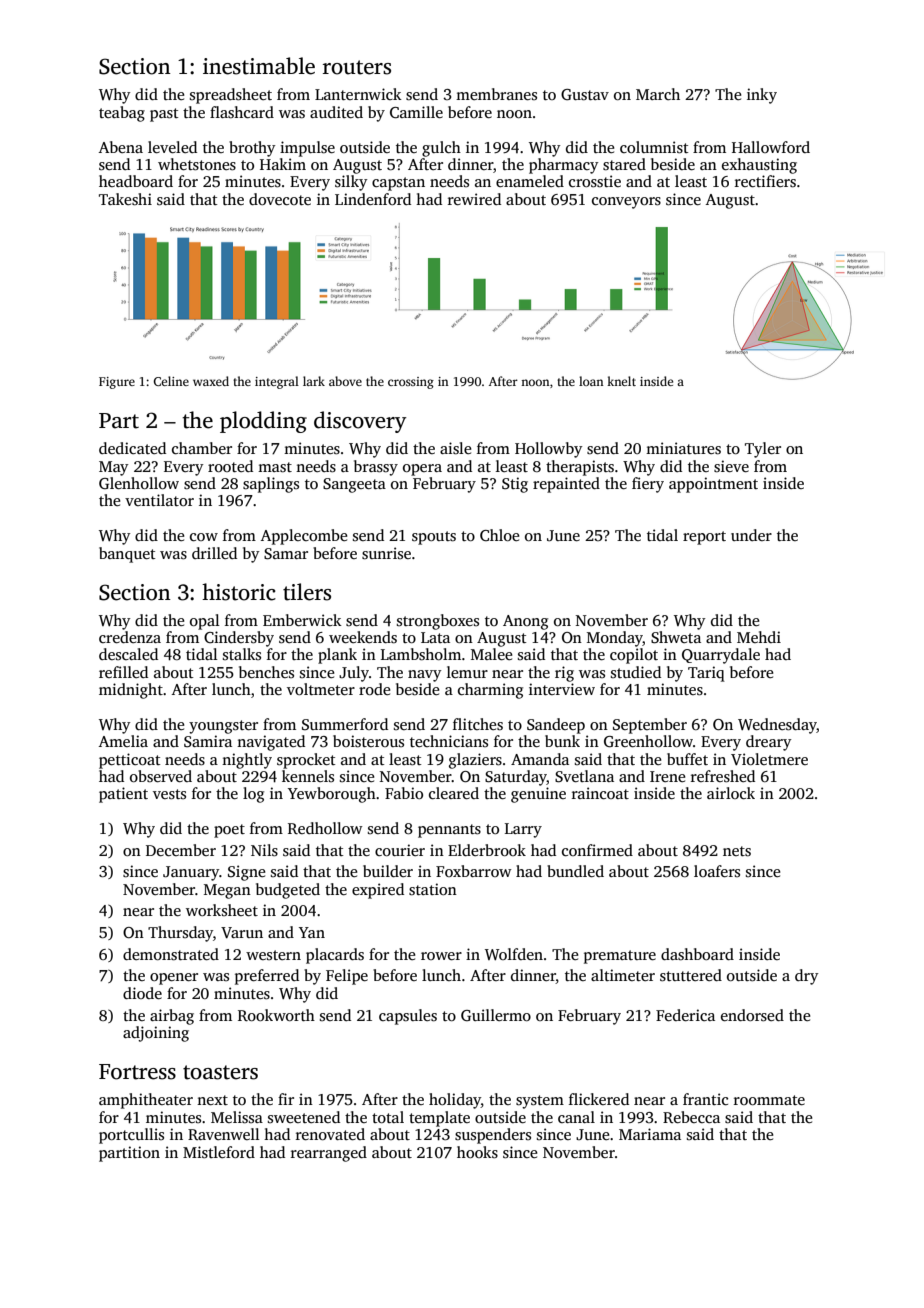 The width and height of the image is (924, 1308). What do you see at coordinates (259, 66) in the image?
I see `inestimable` at bounding box center [259, 66].
